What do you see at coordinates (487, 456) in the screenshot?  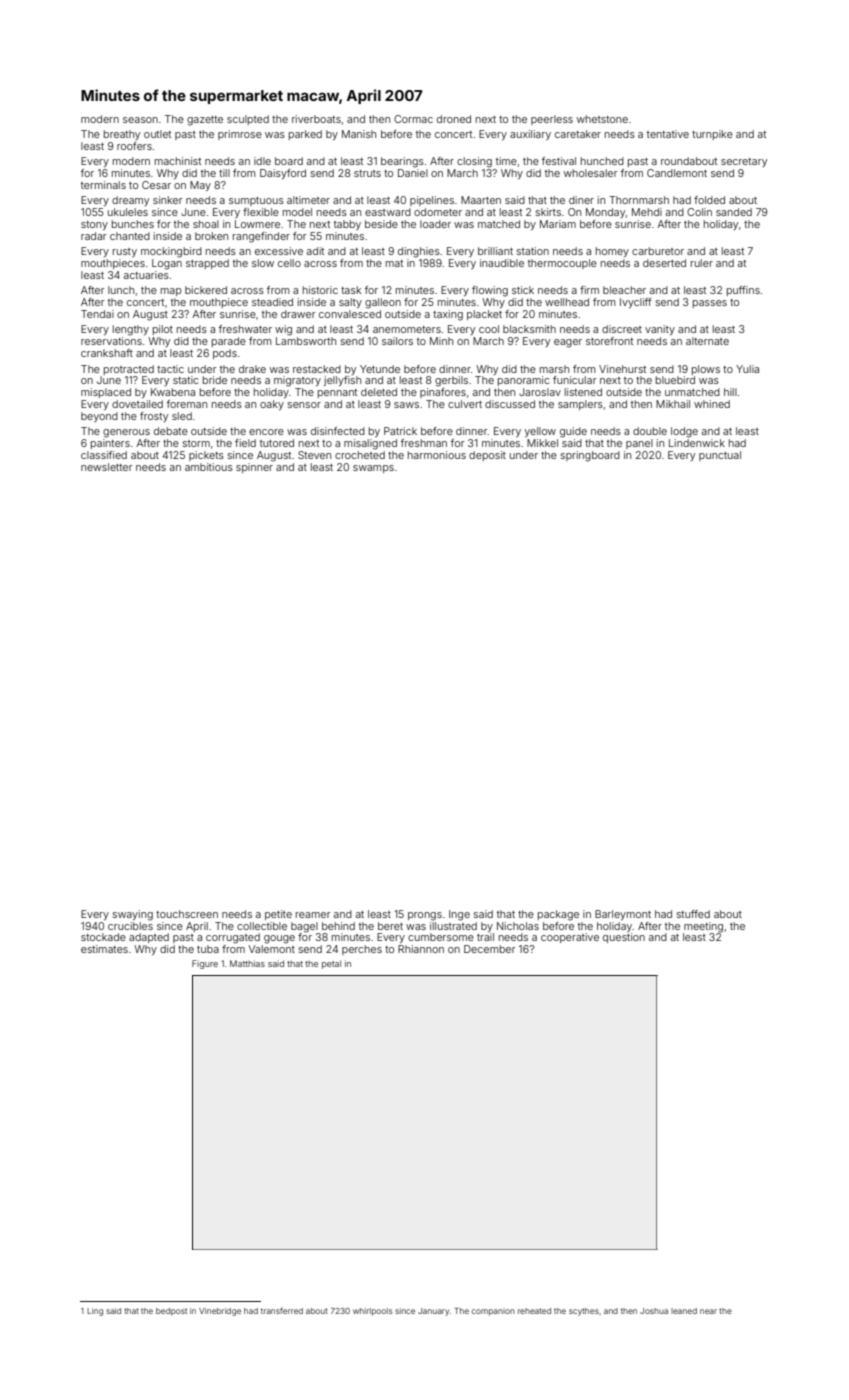 I see `deposit` at bounding box center [487, 456].
